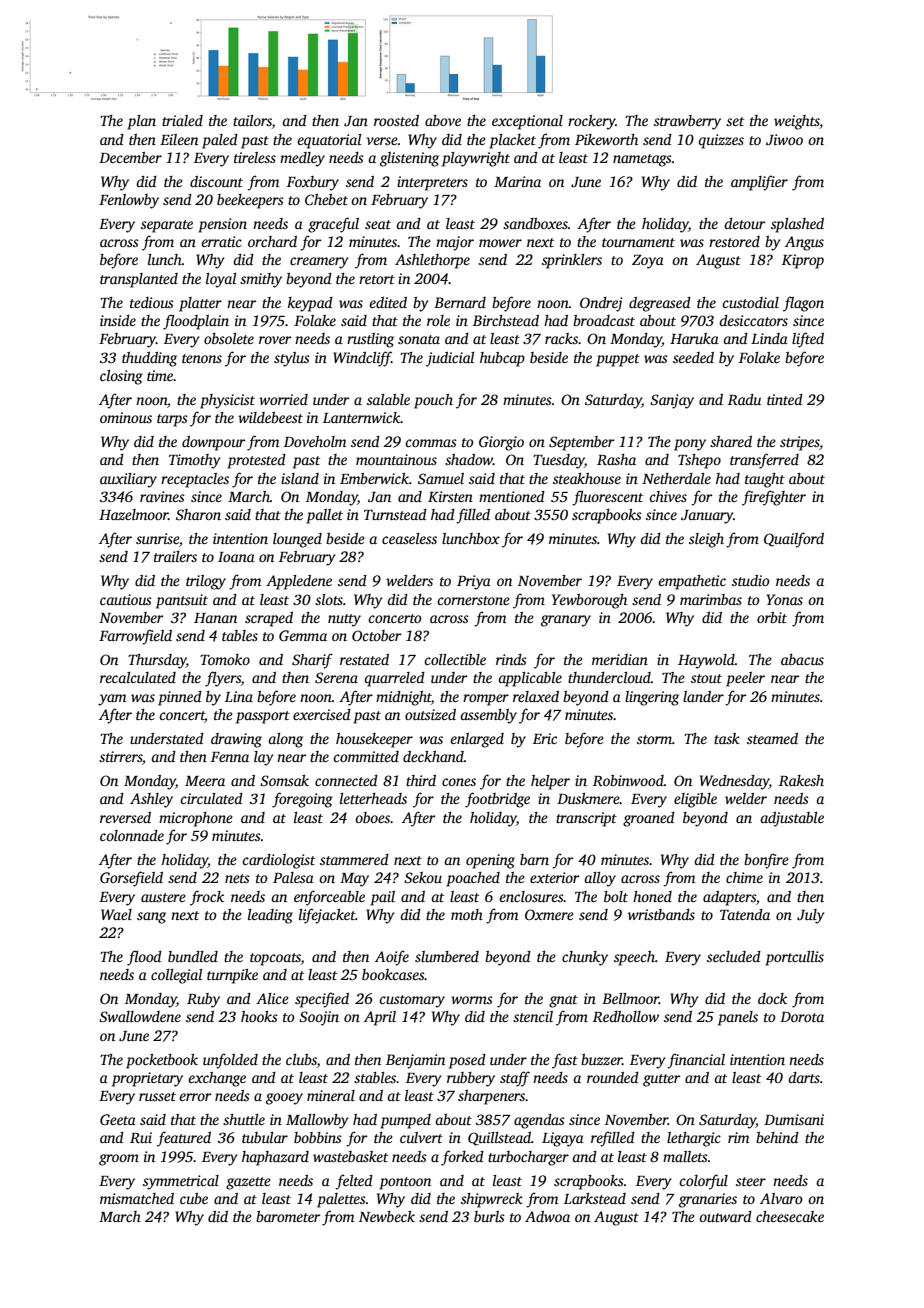  I want to click on stencil, so click(533, 1016).
